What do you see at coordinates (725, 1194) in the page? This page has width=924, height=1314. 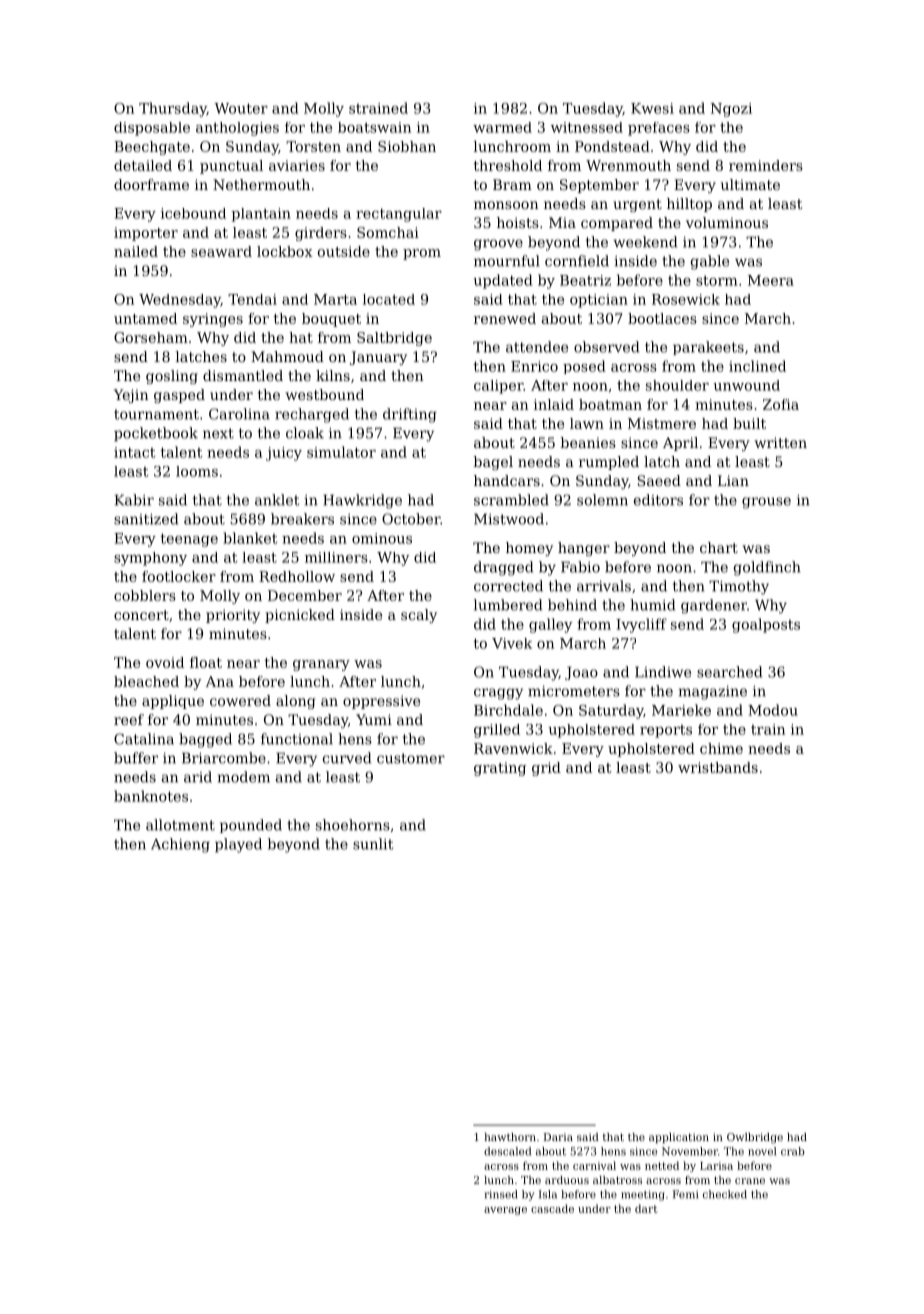 I see `checked` at bounding box center [725, 1194].
